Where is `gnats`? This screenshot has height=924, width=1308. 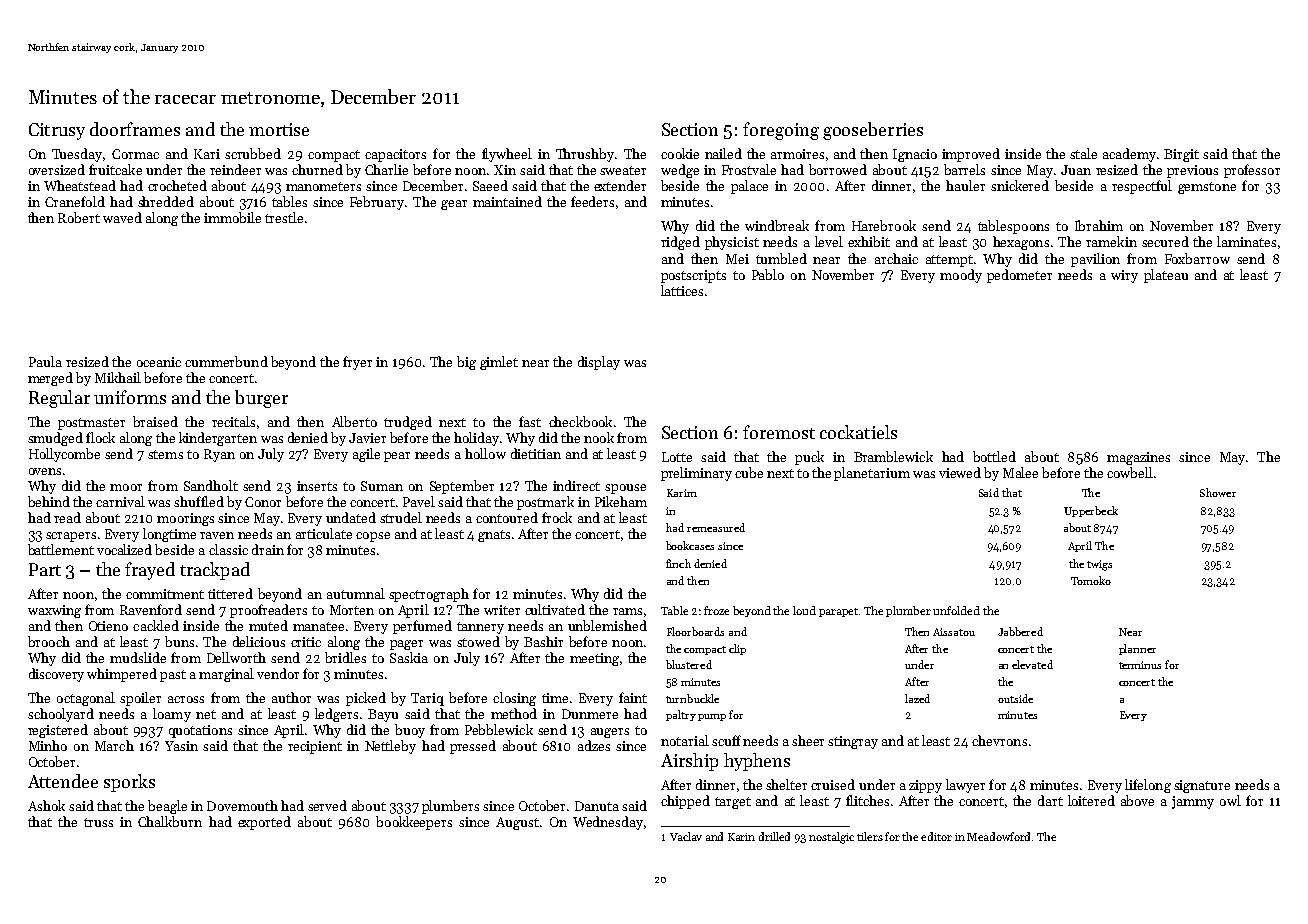 gnats is located at coordinates (494, 536).
